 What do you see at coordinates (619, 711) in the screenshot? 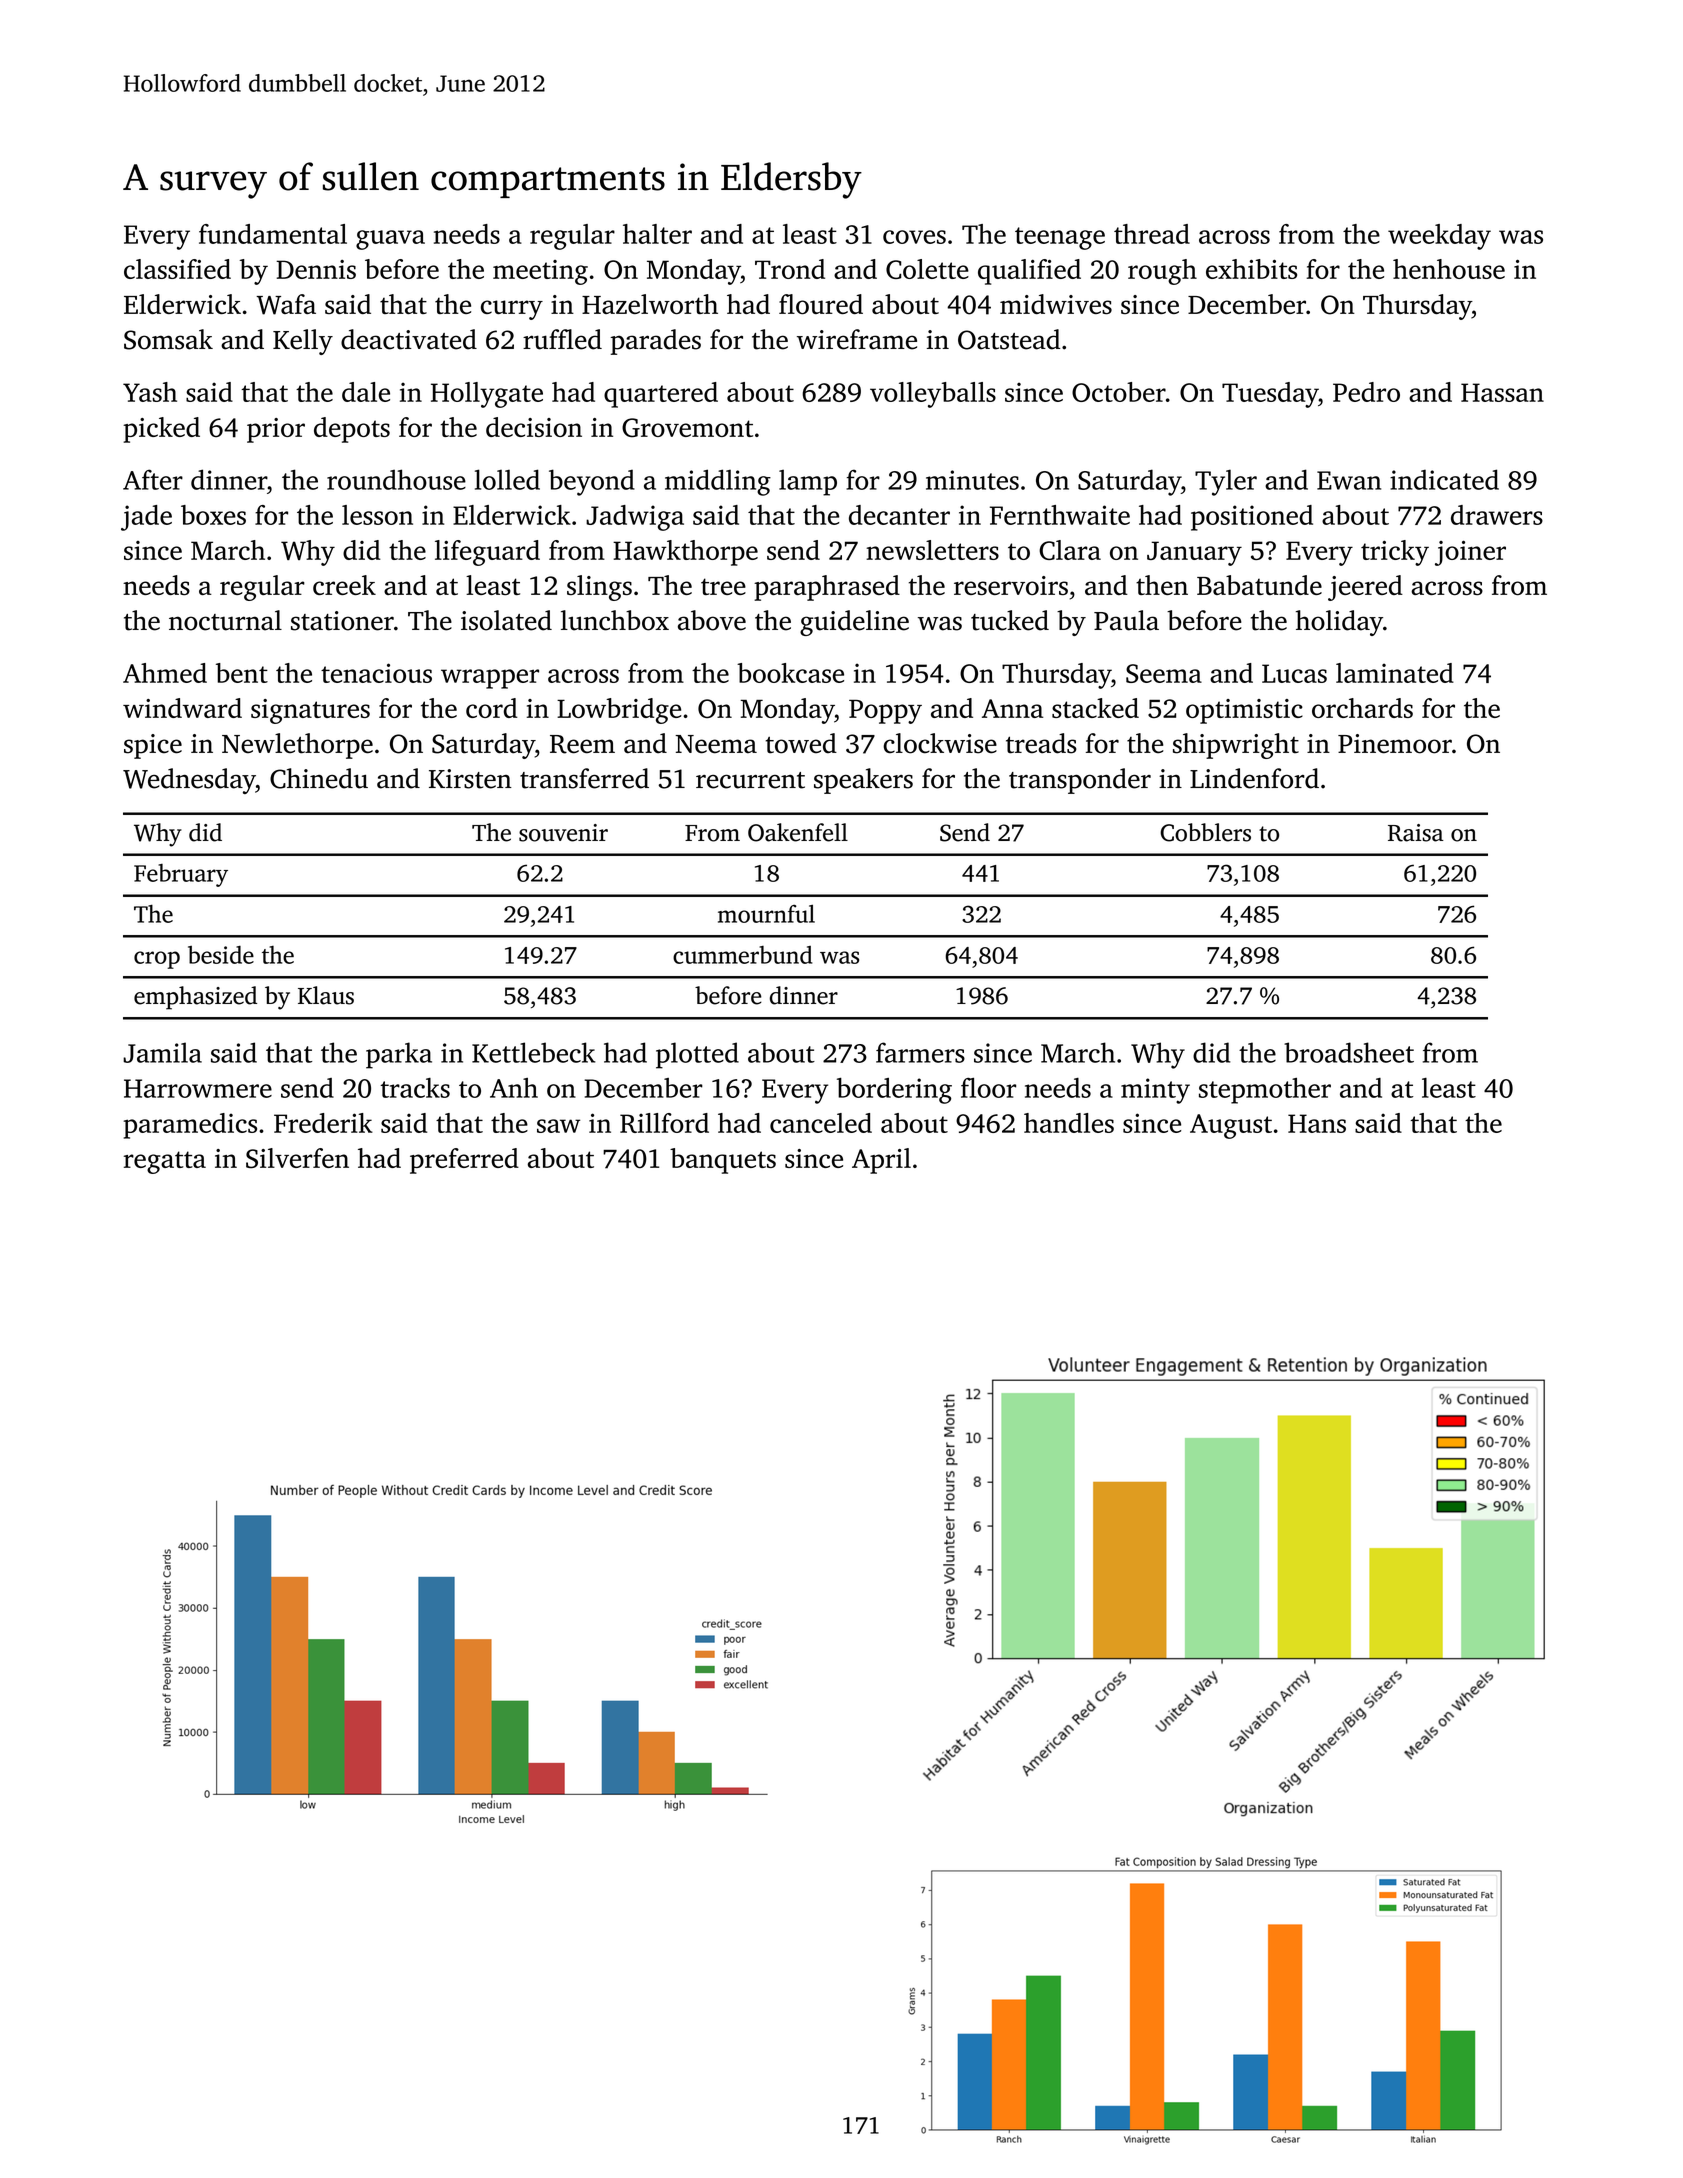
I see `Lowbridge` at bounding box center [619, 711].
